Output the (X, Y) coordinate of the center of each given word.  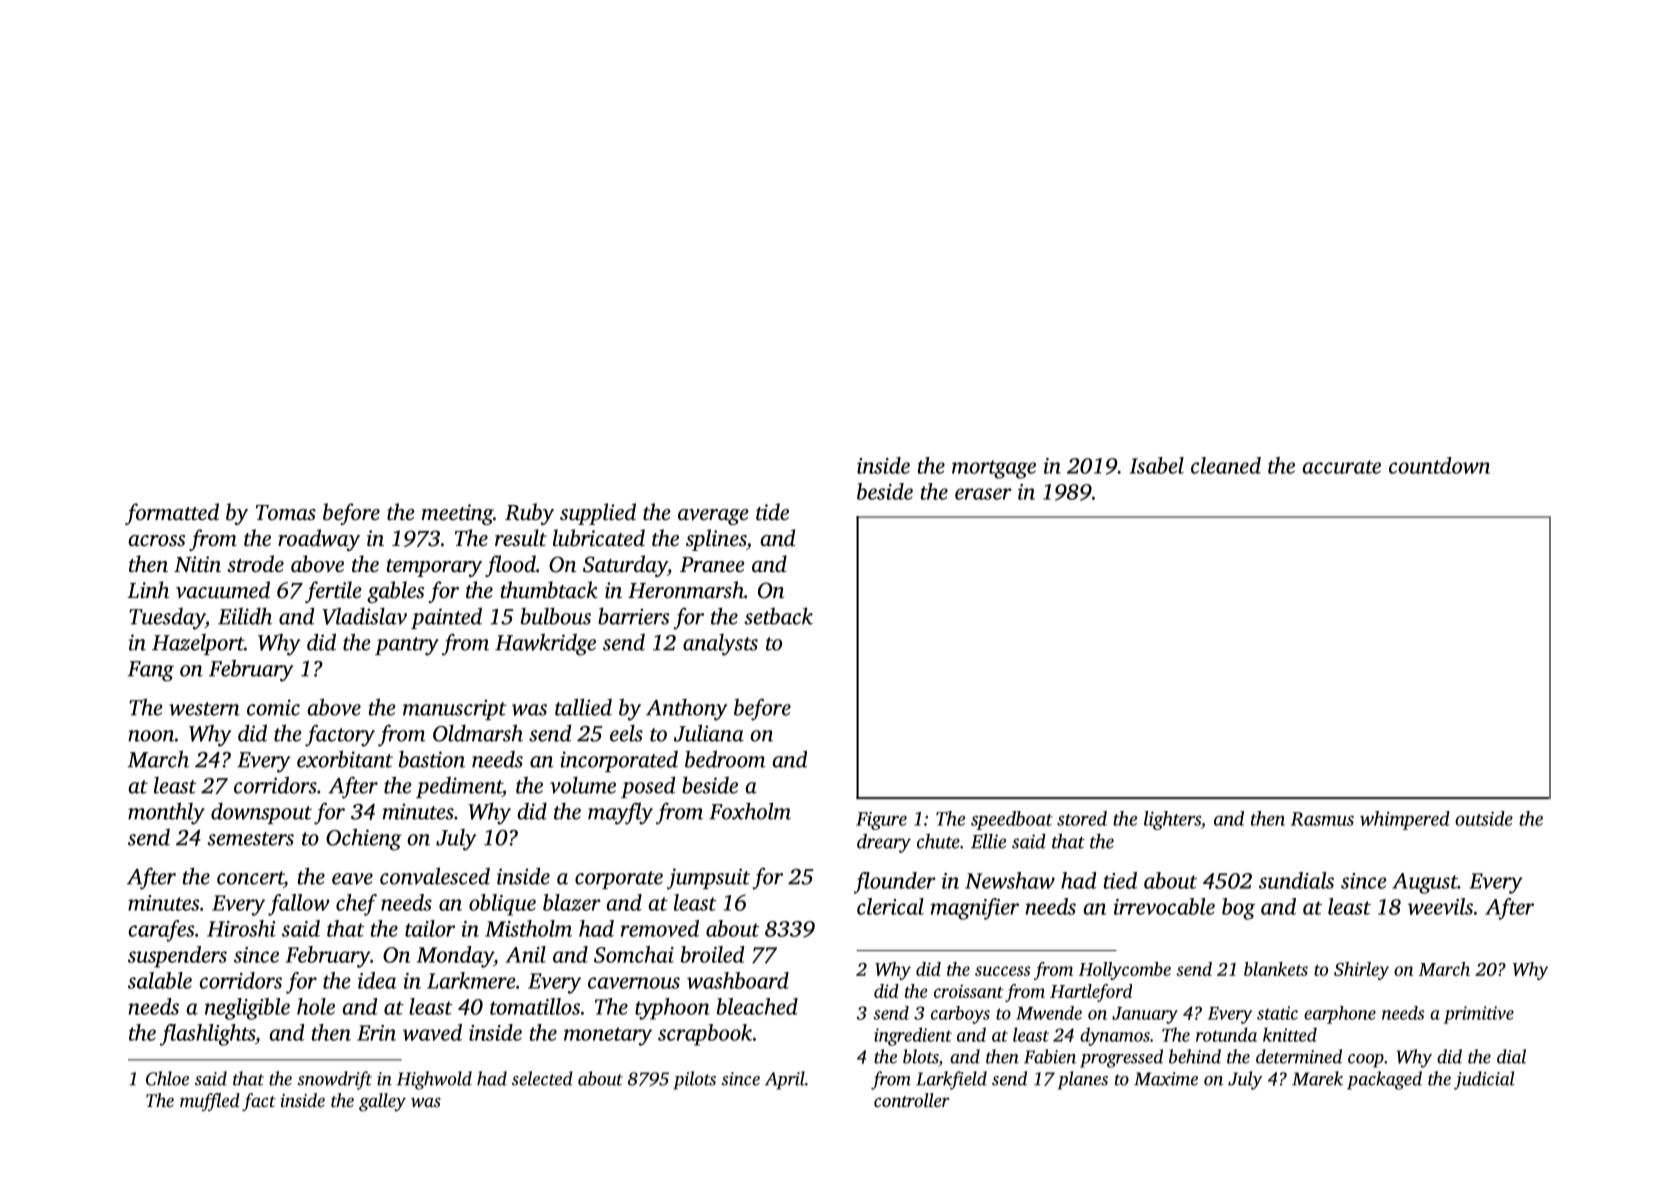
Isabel (1157, 465)
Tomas (286, 512)
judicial (1484, 1080)
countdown (1439, 465)
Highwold (434, 1080)
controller (912, 1100)
